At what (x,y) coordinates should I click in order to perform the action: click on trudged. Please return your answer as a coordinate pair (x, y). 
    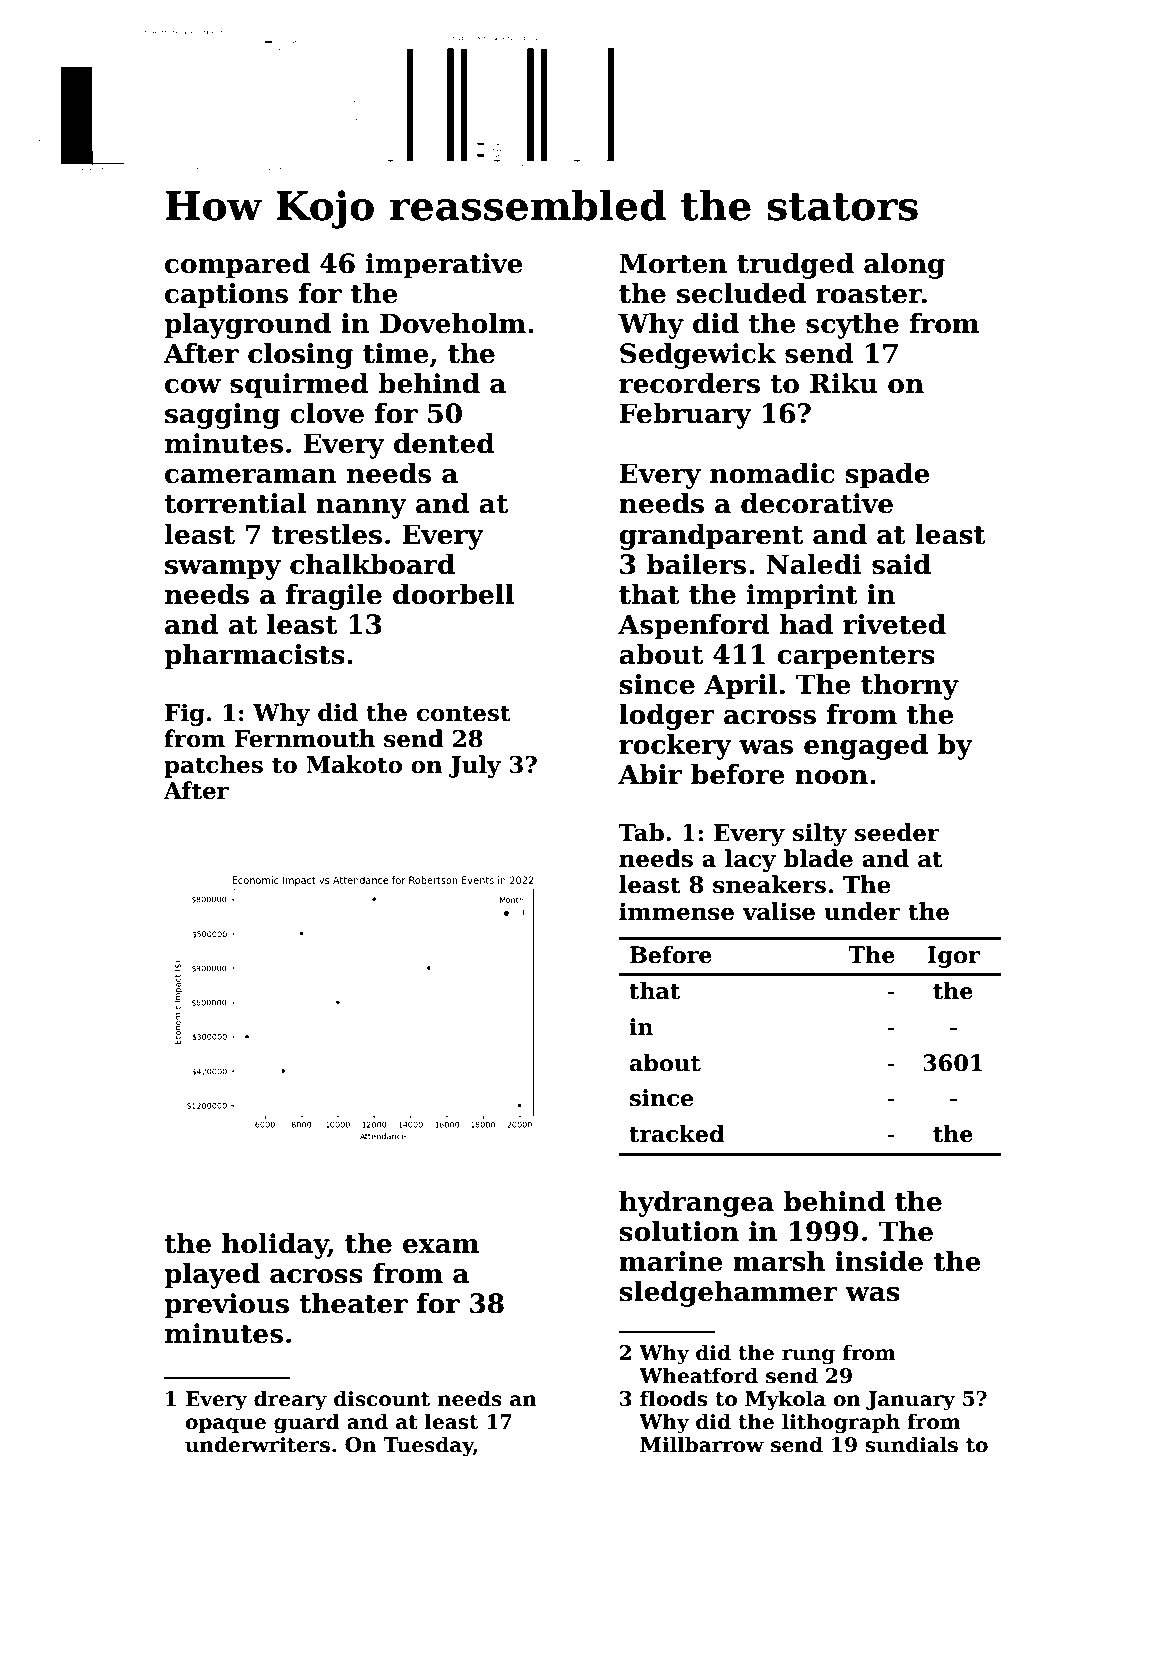
    Looking at the image, I should click on (795, 266).
